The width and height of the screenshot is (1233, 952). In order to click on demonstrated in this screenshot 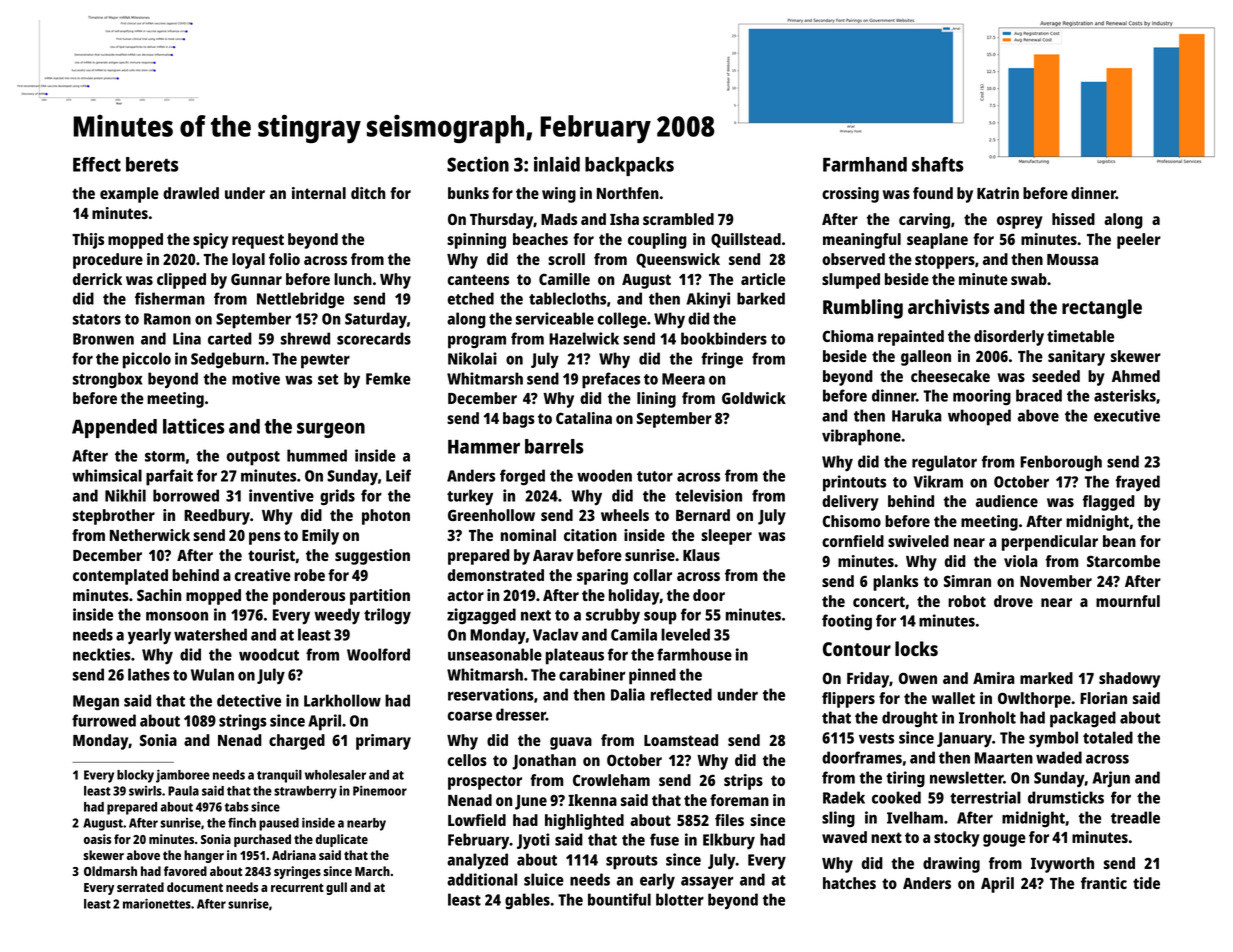, I will do `click(496, 575)`.
